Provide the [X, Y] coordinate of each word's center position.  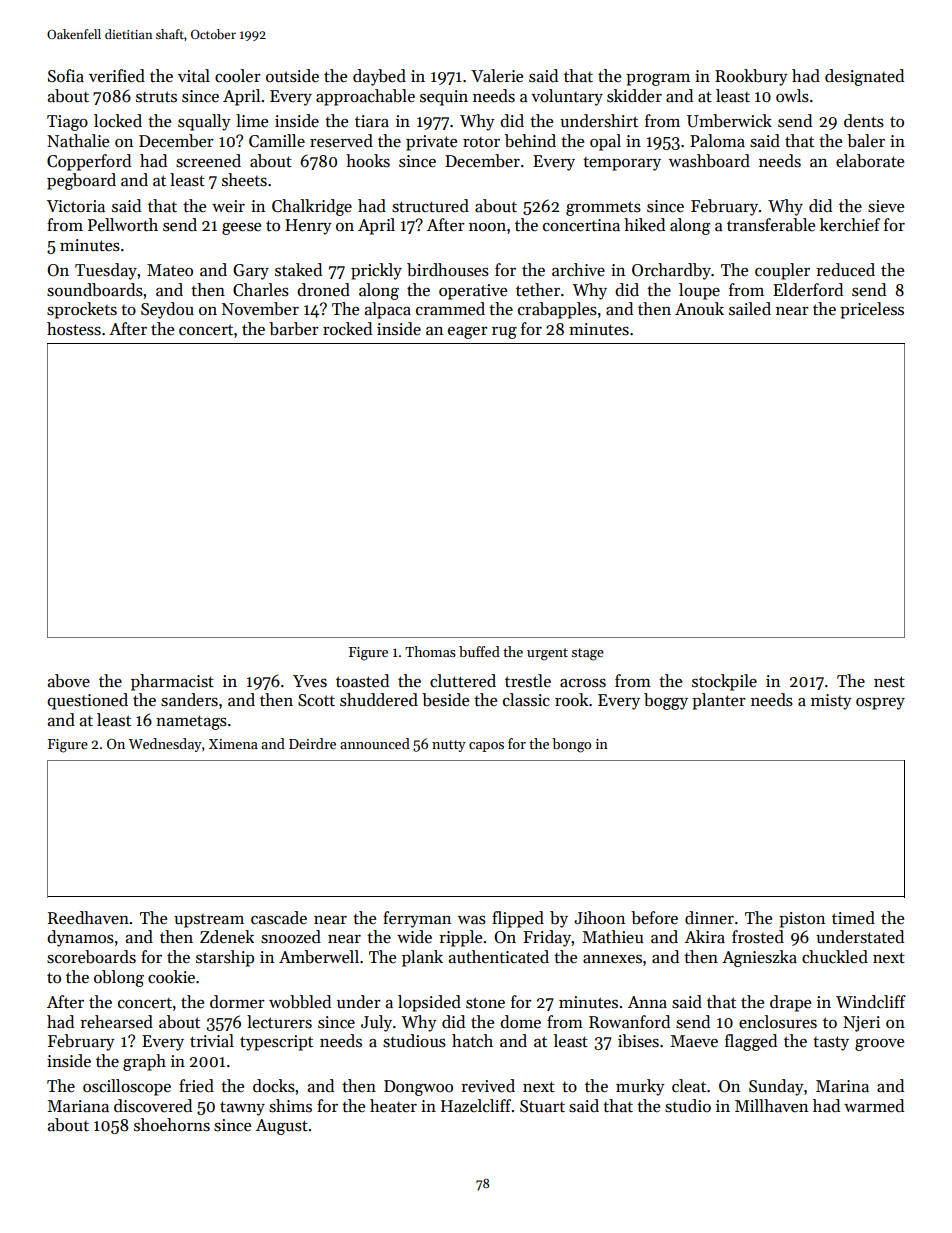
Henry [308, 227]
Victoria [76, 206]
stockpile [724, 682]
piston [802, 920]
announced [375, 743]
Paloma [717, 141]
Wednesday [165, 745]
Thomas [430, 651]
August [282, 1127]
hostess [74, 329]
